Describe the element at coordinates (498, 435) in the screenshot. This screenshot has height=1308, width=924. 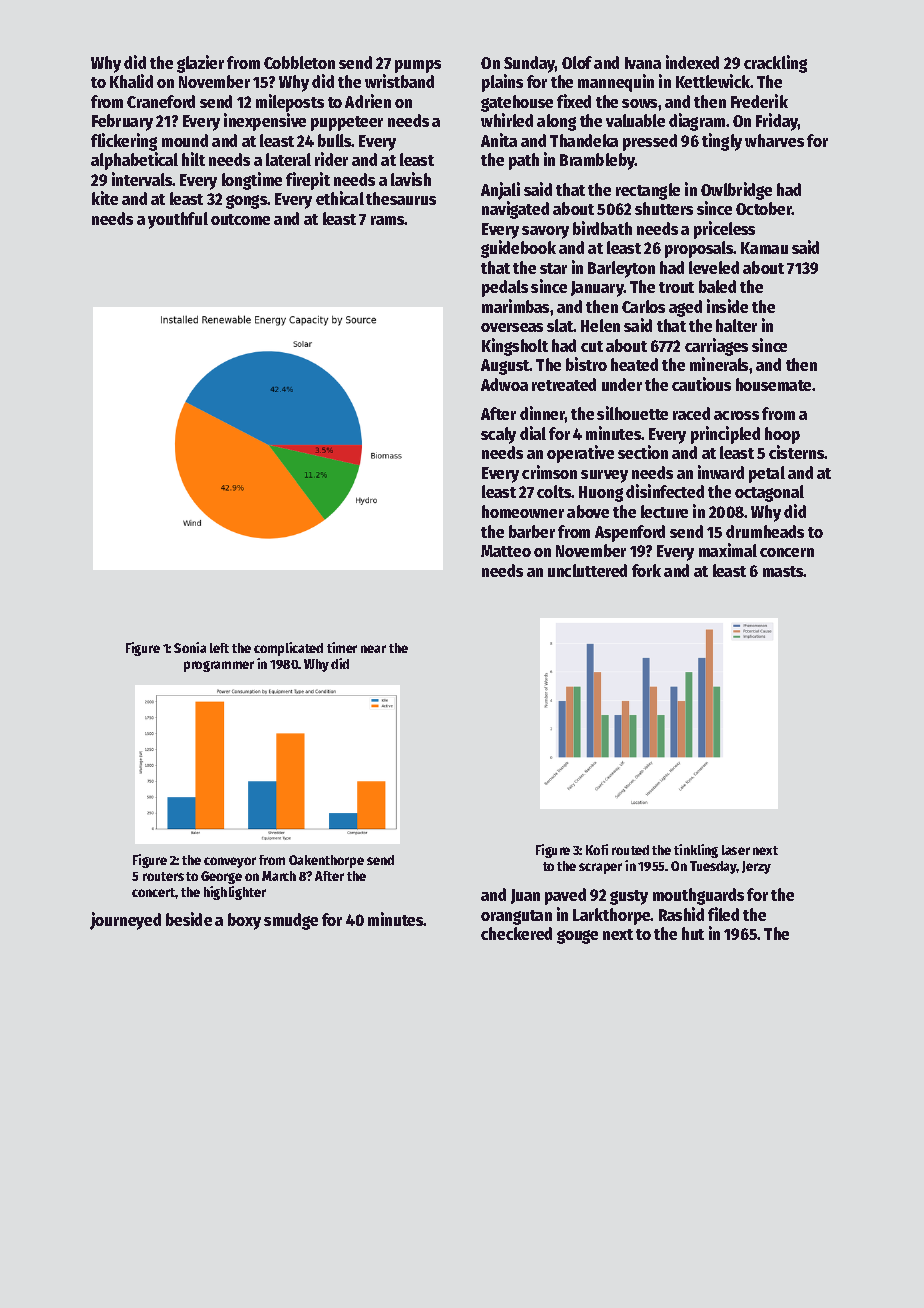
I see `scaly` at that location.
